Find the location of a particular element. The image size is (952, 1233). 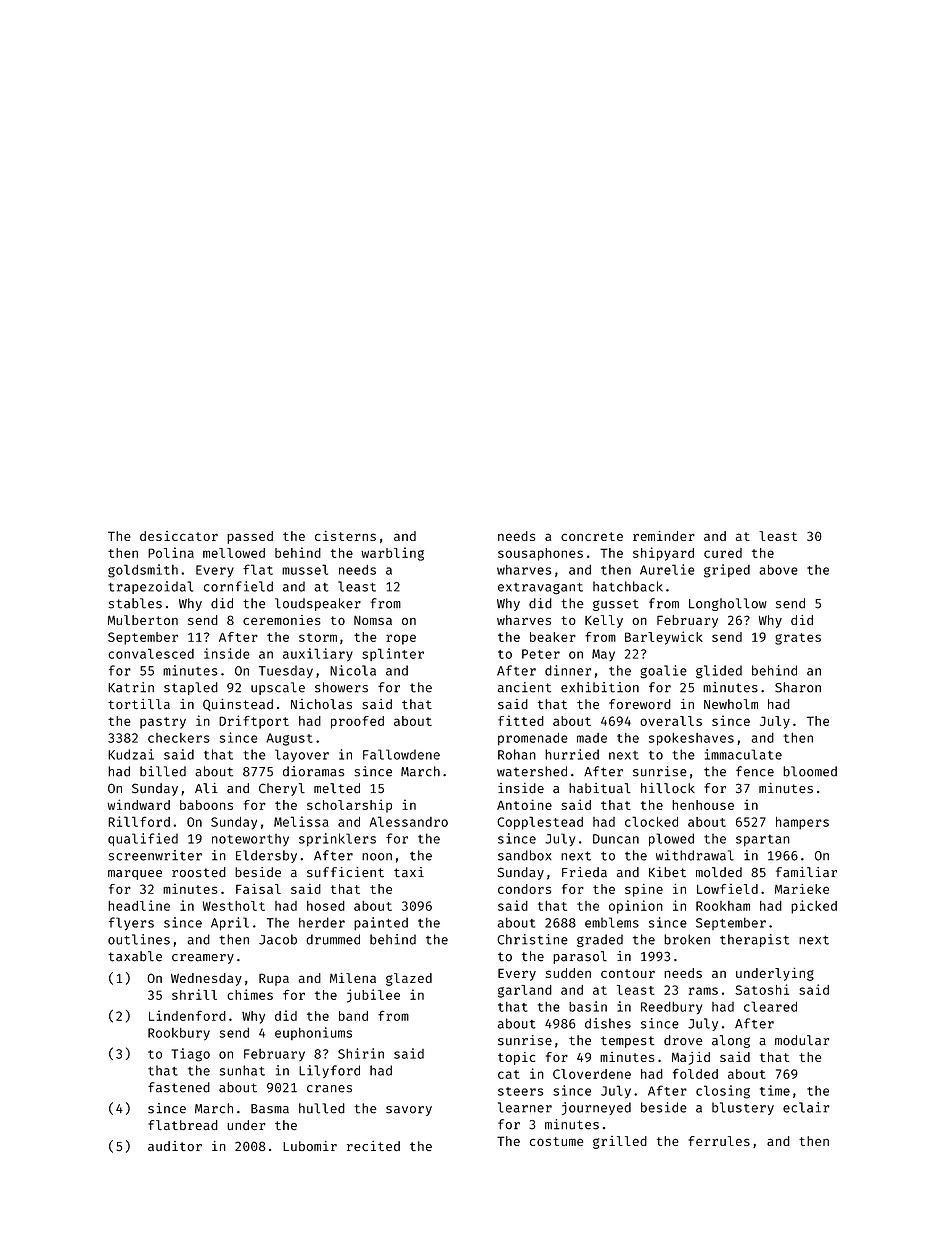

mellowed is located at coordinates (234, 553).
